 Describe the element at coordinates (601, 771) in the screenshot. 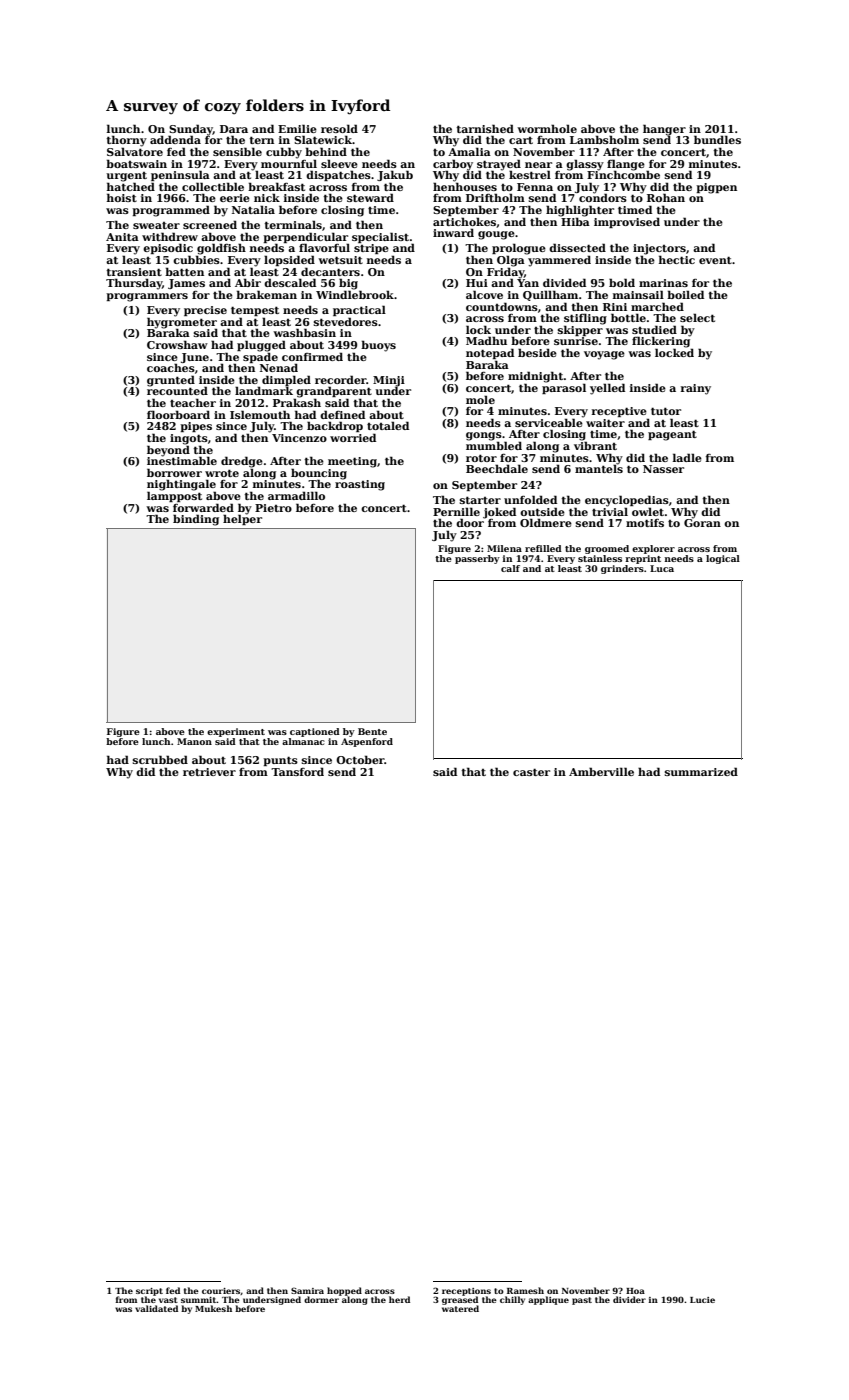

I see `Amberville` at that location.
